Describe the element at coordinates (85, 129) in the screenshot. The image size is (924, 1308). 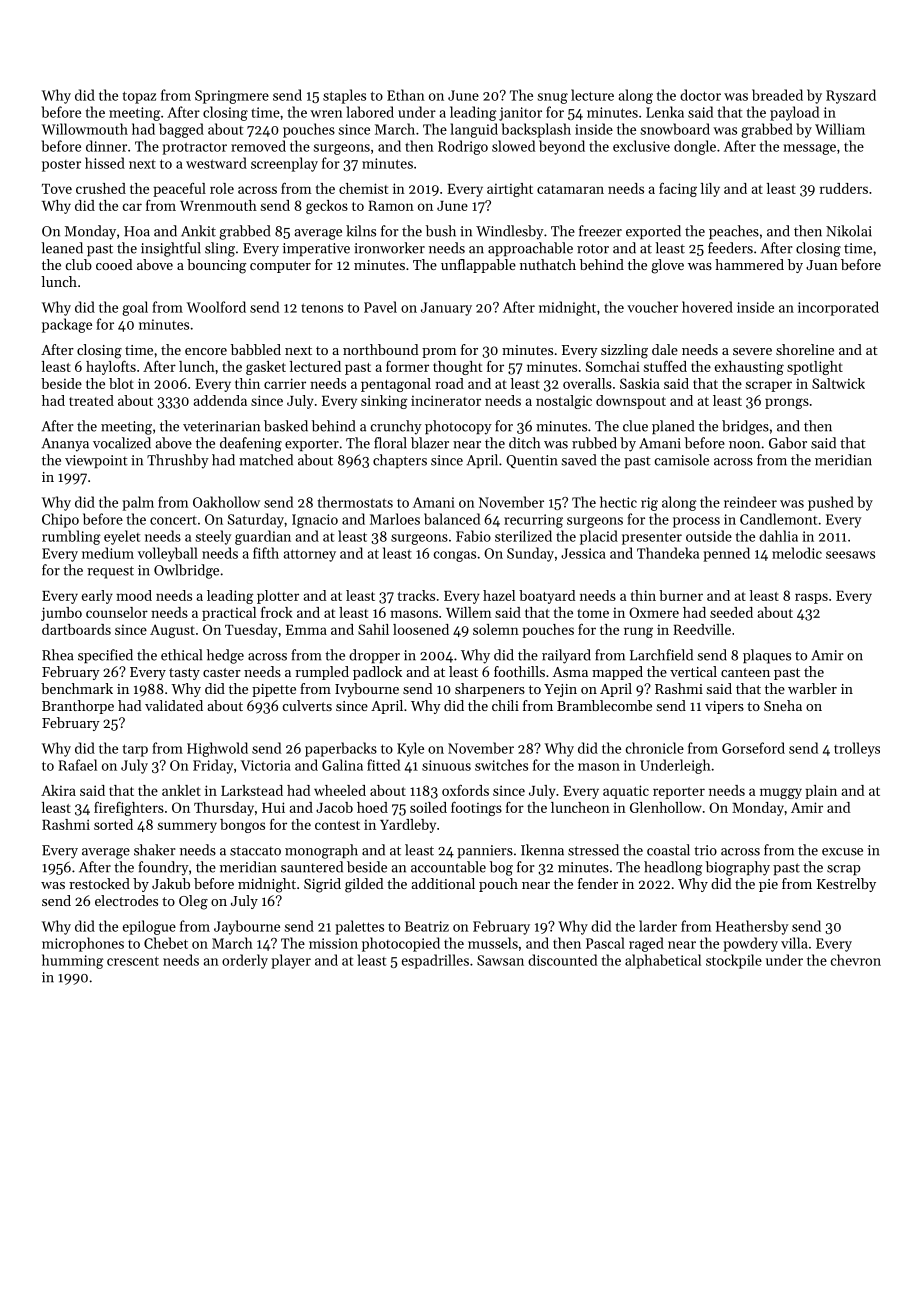
I see `Willowmouth` at that location.
